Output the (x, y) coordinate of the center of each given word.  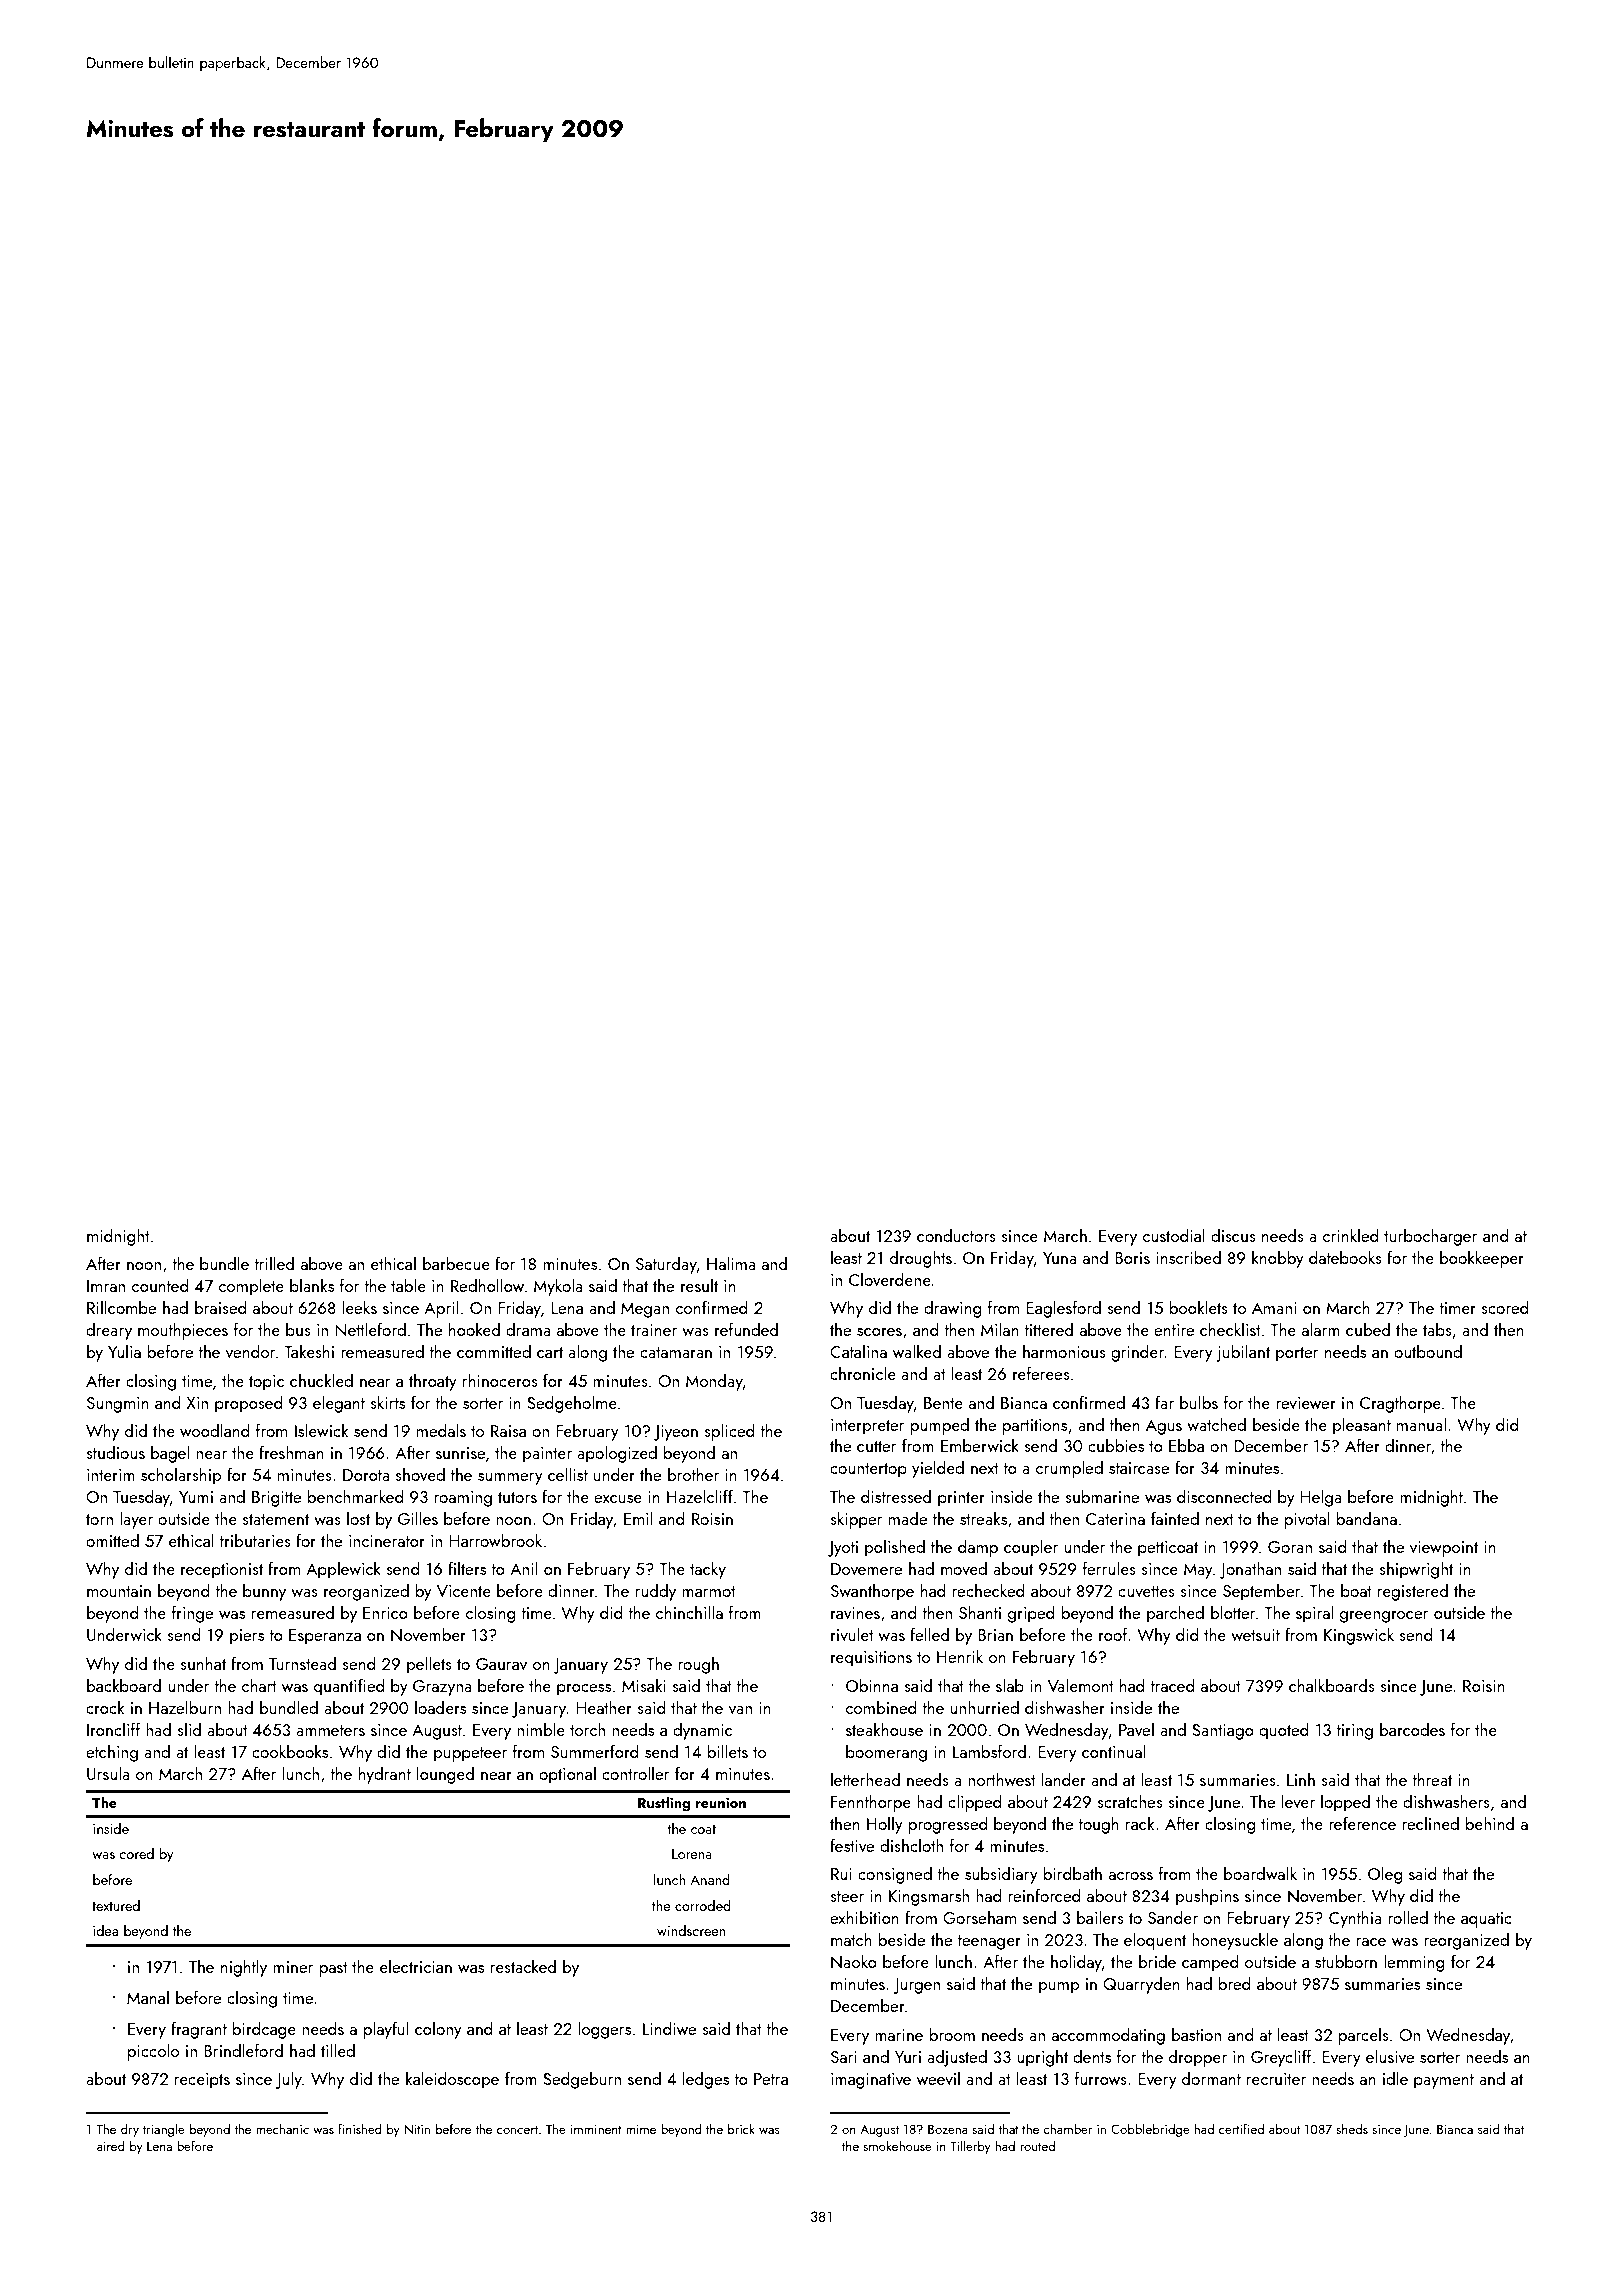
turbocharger (1430, 1237)
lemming (1414, 1963)
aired (111, 2145)
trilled (274, 1263)
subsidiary (1001, 1875)
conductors (956, 1235)
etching (112, 1753)
